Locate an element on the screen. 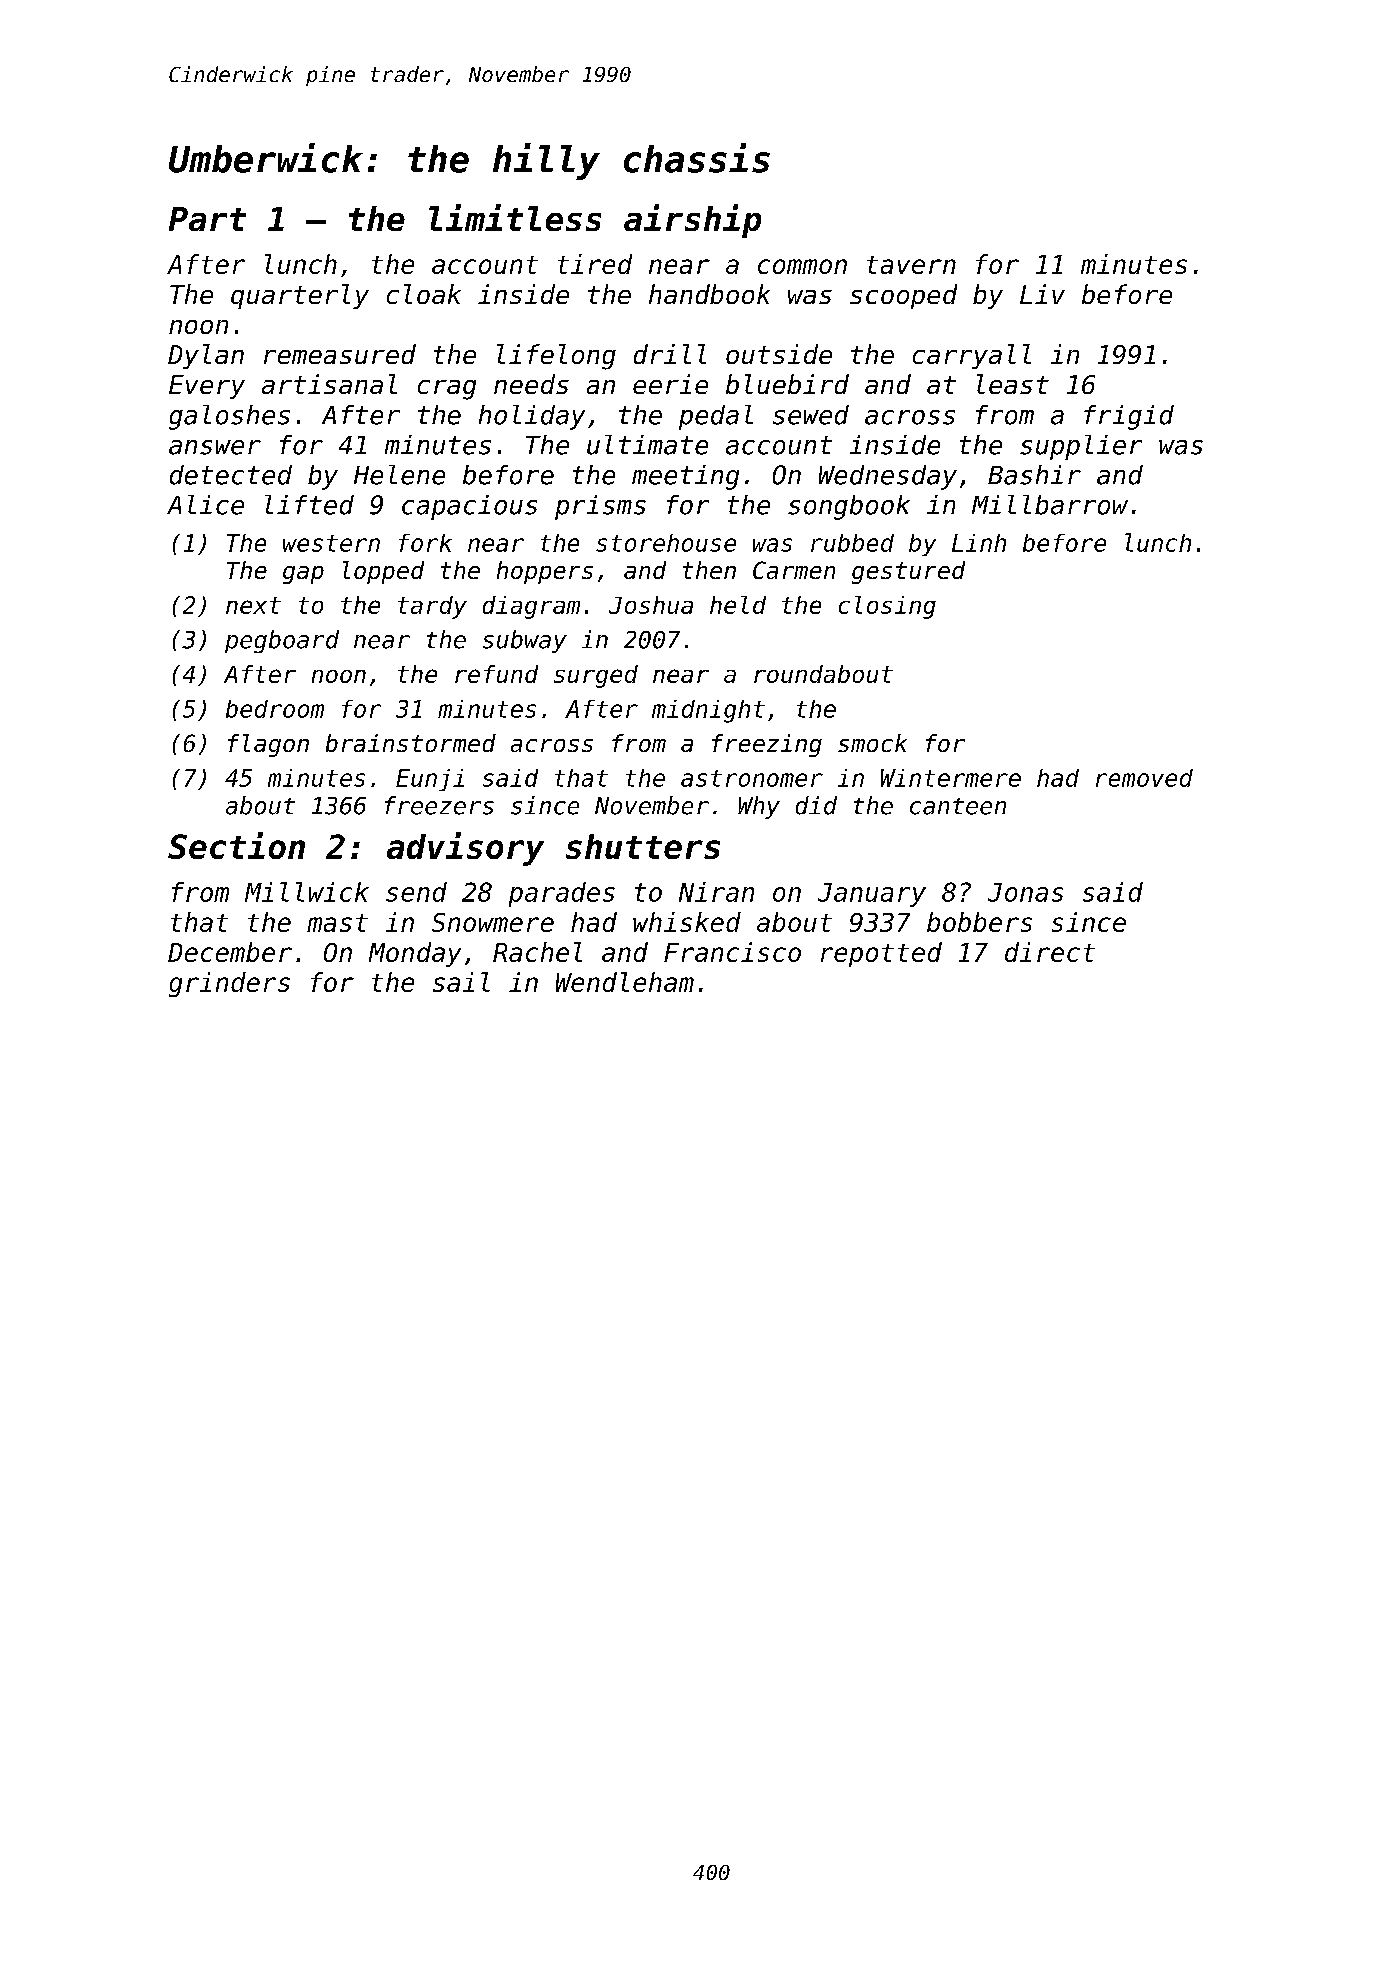 This screenshot has height=1969, width=1386. Francisco is located at coordinates (732, 952).
